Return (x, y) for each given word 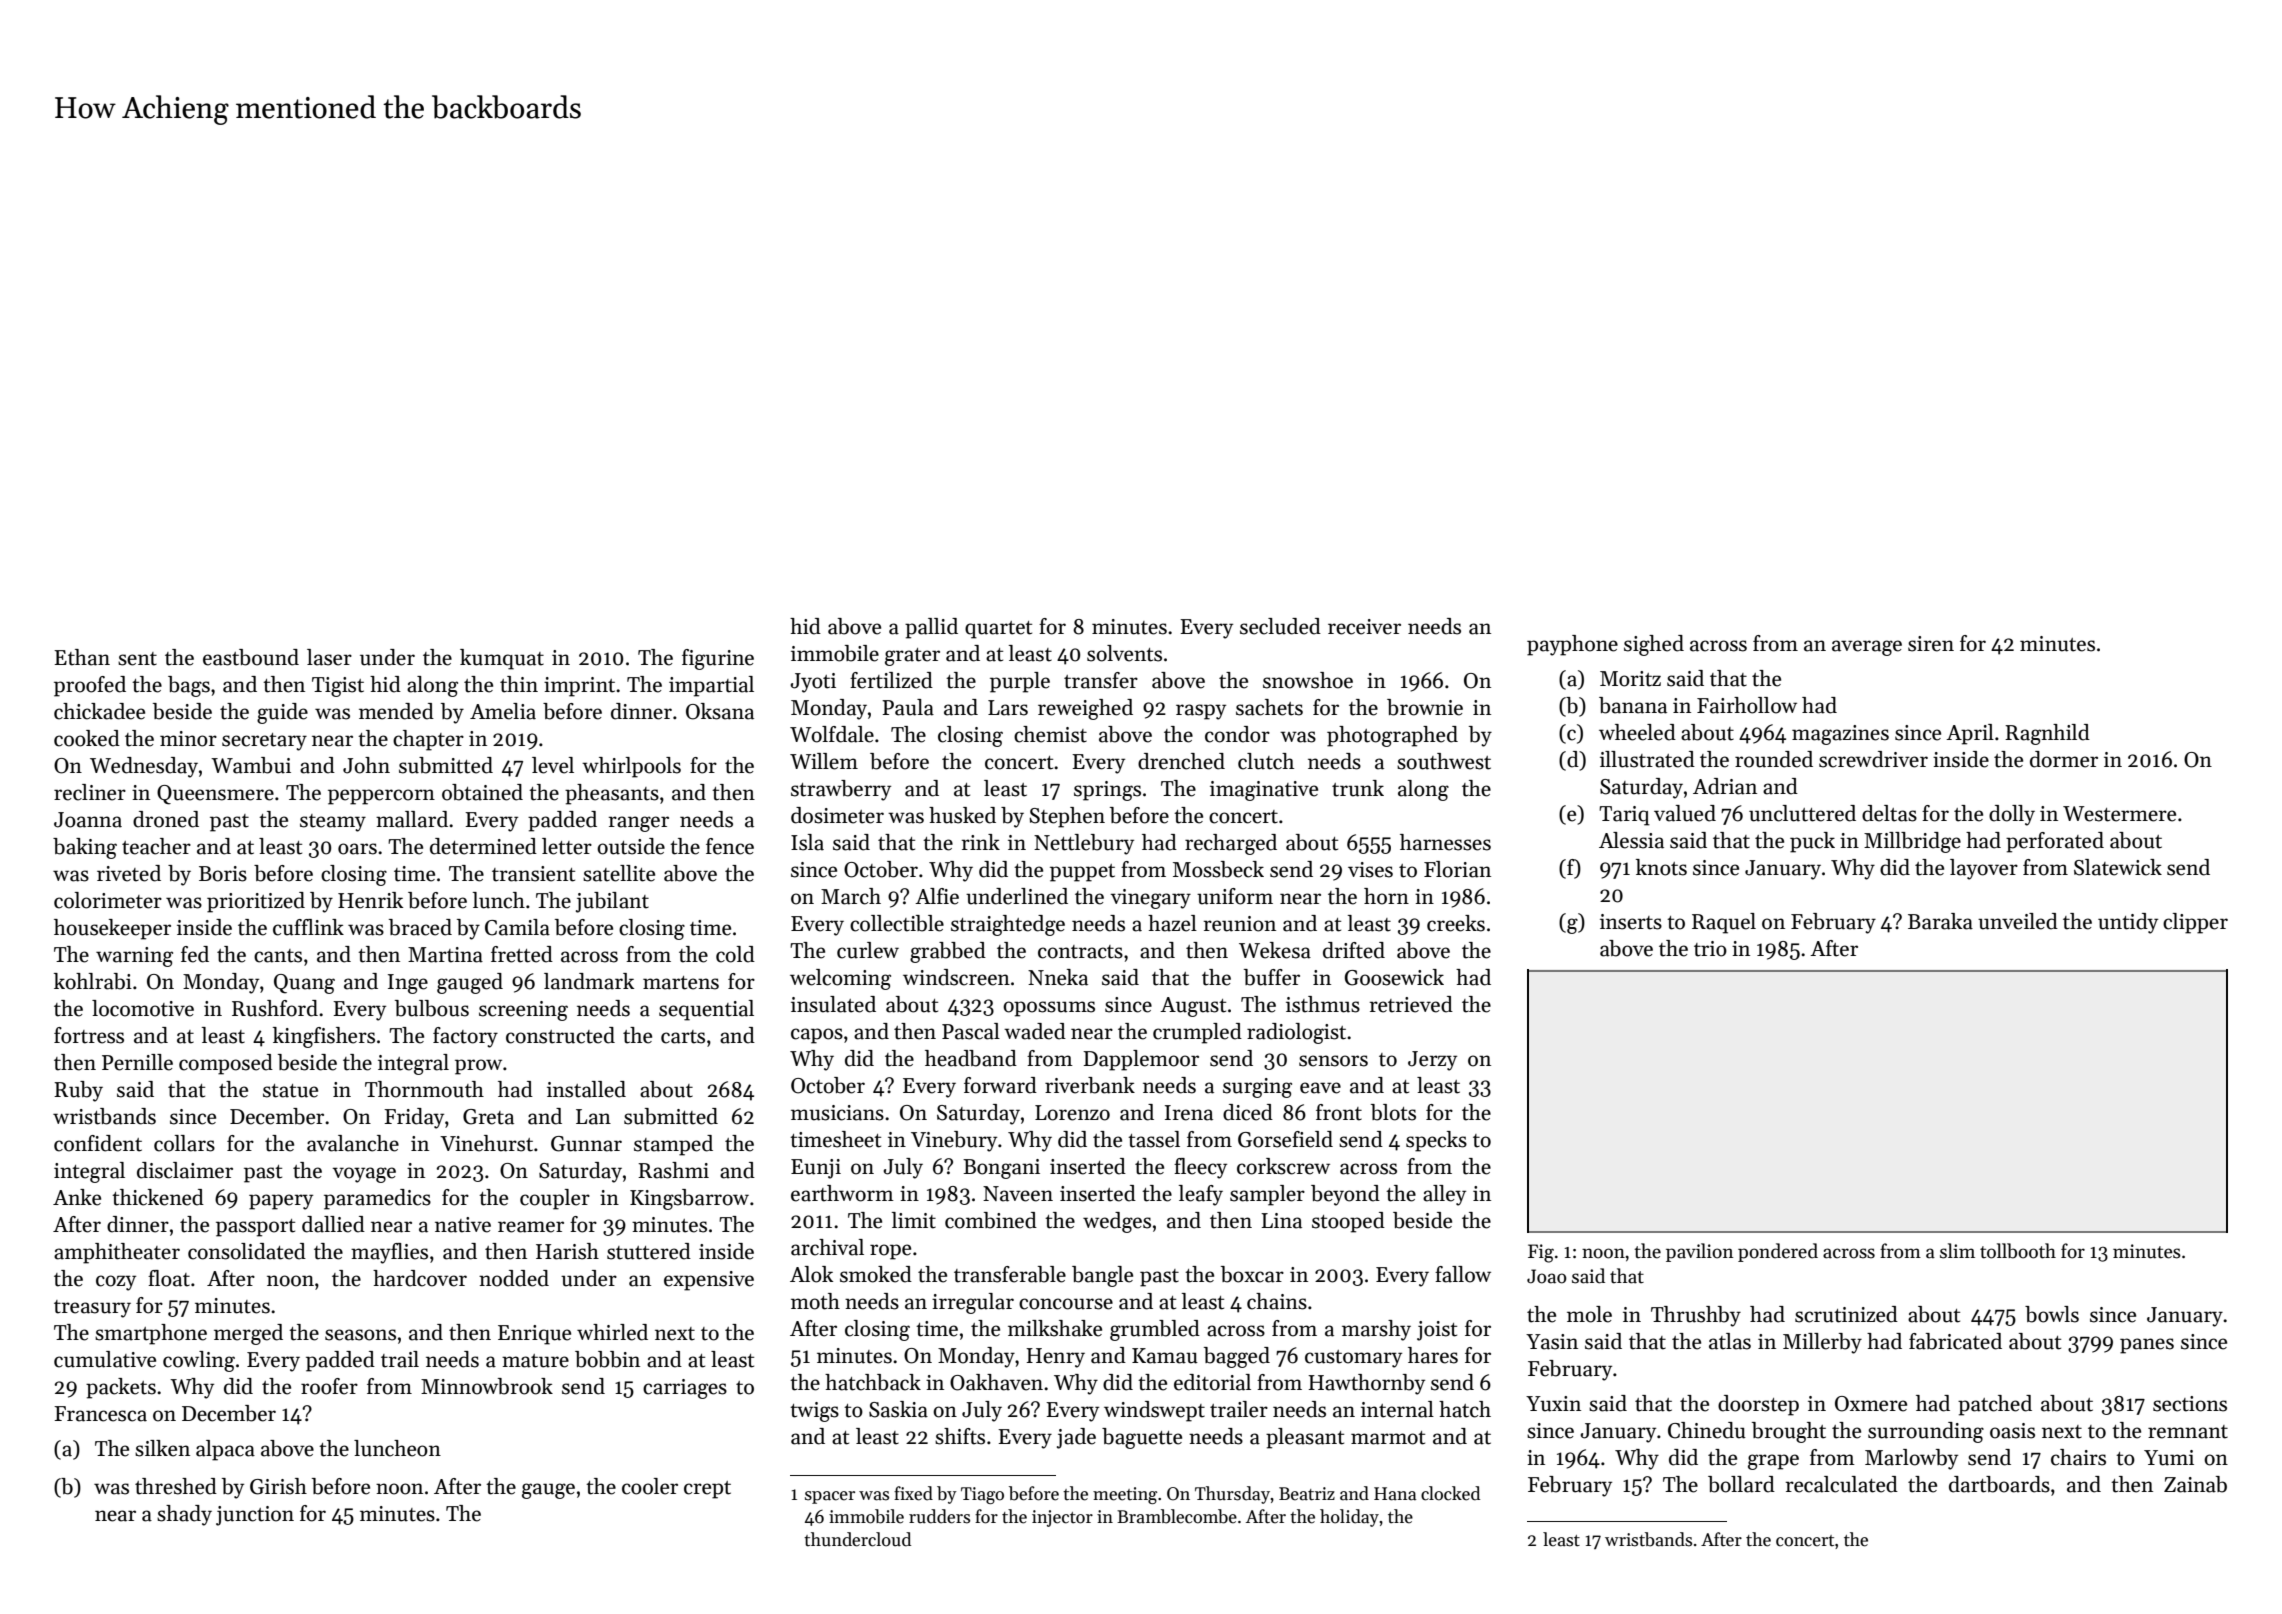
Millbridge (1912, 842)
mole (1589, 1314)
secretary (264, 742)
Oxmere (1871, 1404)
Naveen (1018, 1194)
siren (1931, 644)
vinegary (1150, 899)
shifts (960, 1436)
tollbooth (2018, 1251)
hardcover (420, 1278)
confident (98, 1143)
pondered (1778, 1252)
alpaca (225, 1450)
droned (166, 819)
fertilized (891, 680)
